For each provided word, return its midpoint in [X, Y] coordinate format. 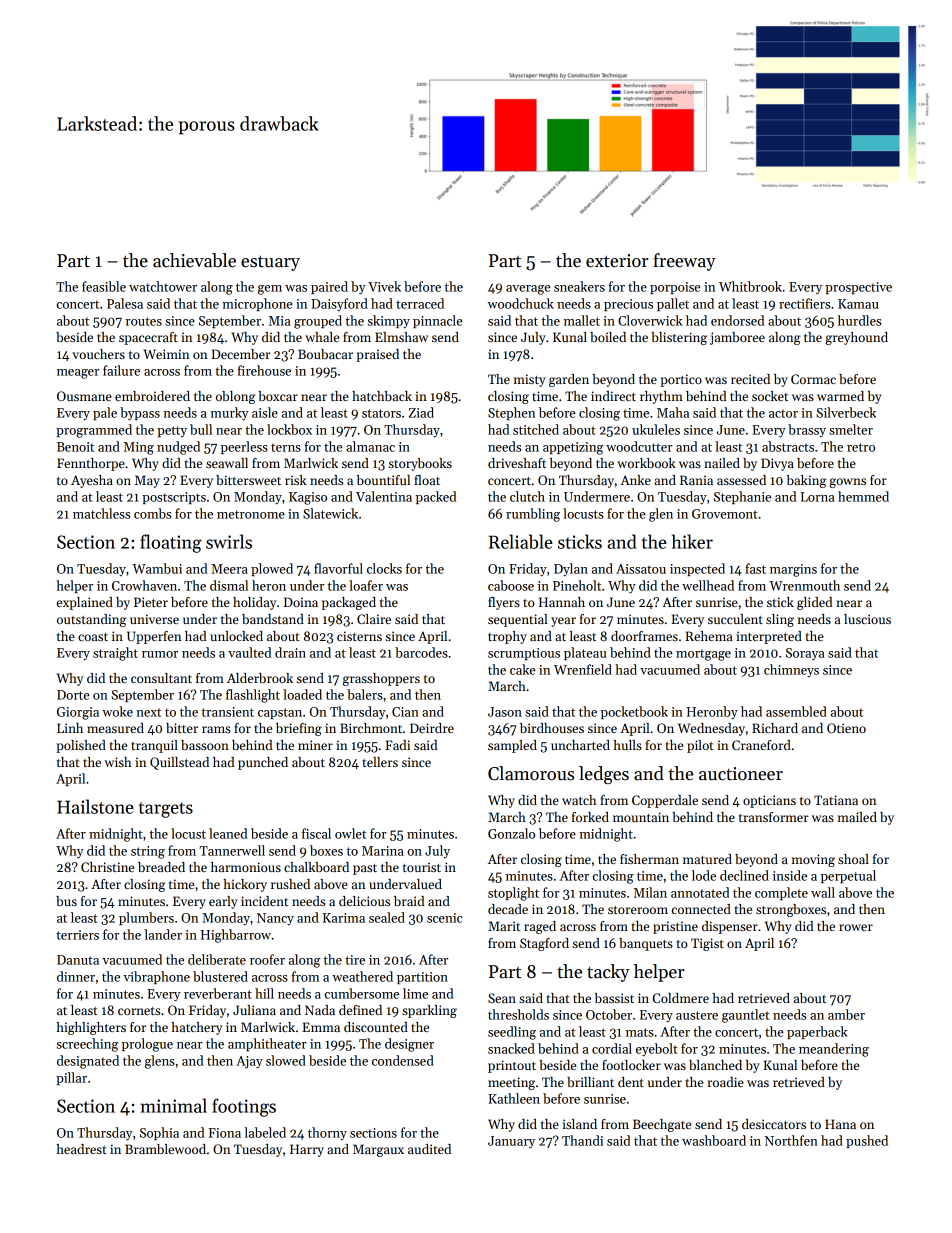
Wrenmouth [804, 585]
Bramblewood [165, 1149]
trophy [507, 637]
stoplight [513, 894]
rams [216, 729]
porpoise [675, 288]
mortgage [703, 655]
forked [590, 817]
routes [144, 321]
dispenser [730, 927]
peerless [244, 447]
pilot [700, 746]
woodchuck [521, 303]
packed [436, 497]
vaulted [250, 652]
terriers [77, 935]
